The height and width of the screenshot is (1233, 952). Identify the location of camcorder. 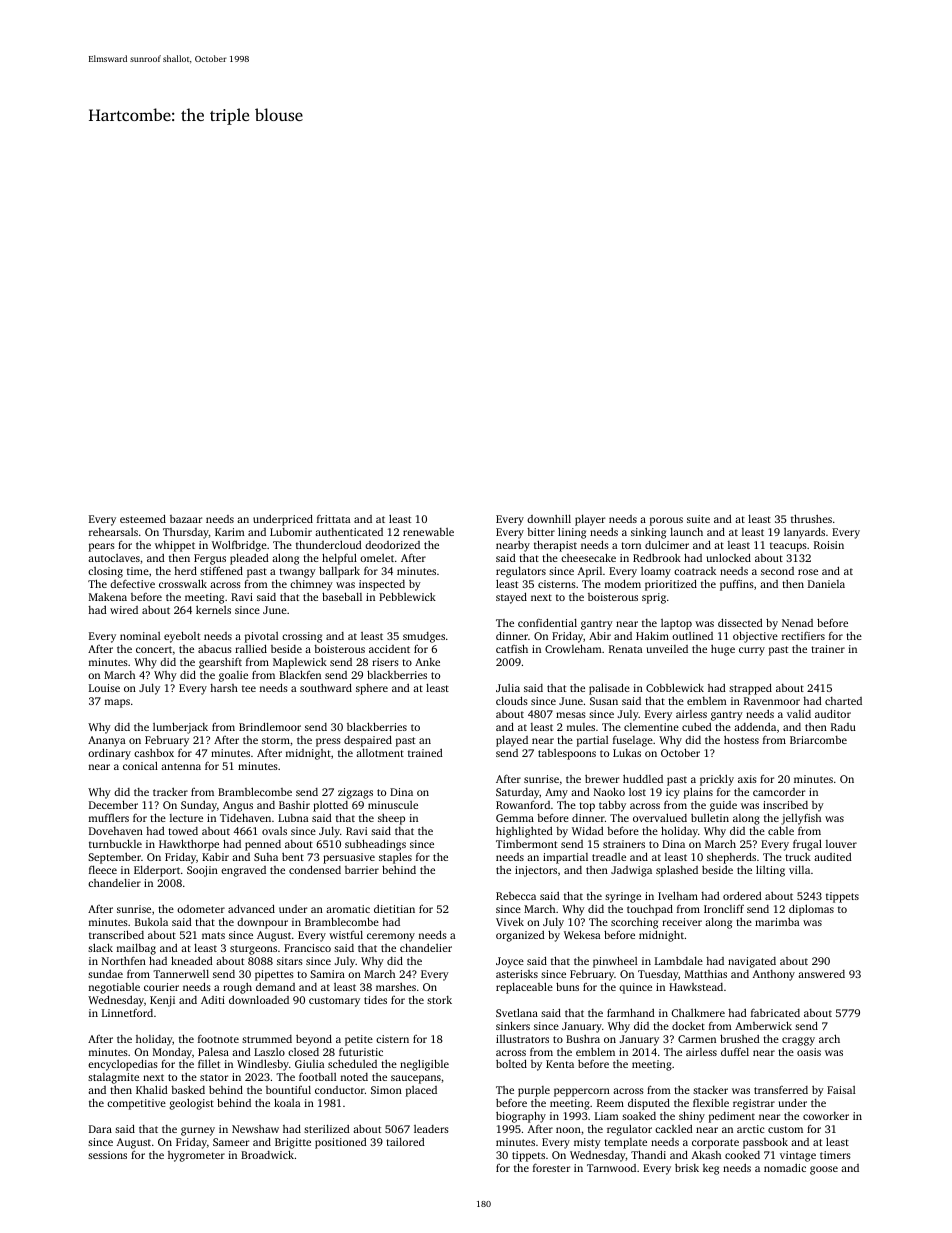
(779, 792).
